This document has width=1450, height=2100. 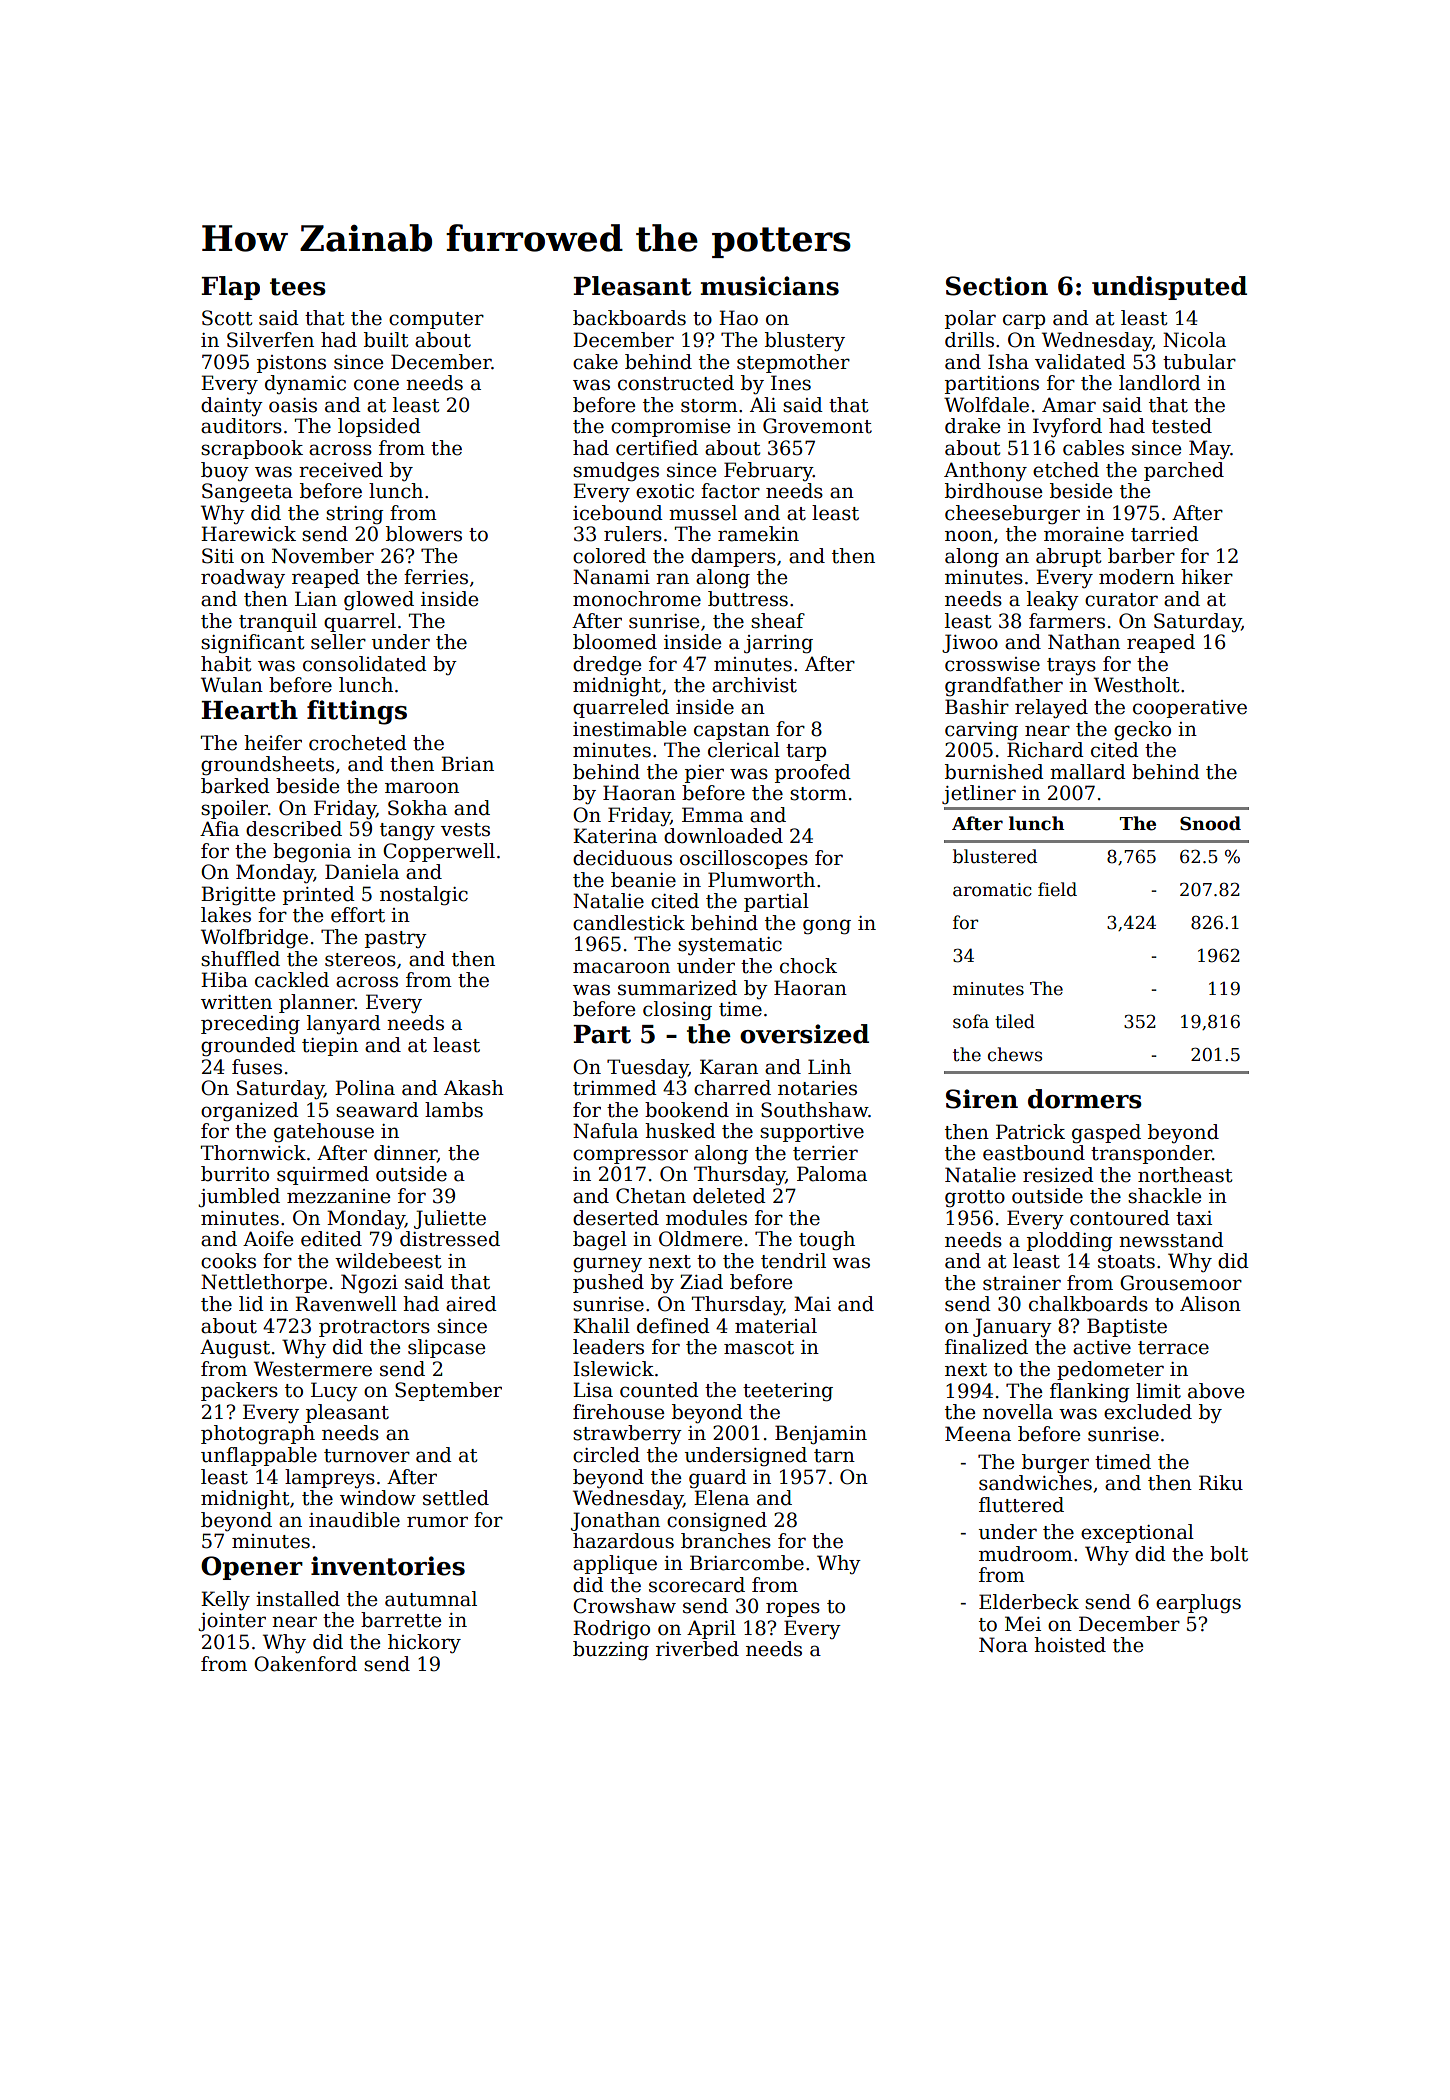 What do you see at coordinates (768, 471) in the document?
I see `February` at bounding box center [768, 471].
